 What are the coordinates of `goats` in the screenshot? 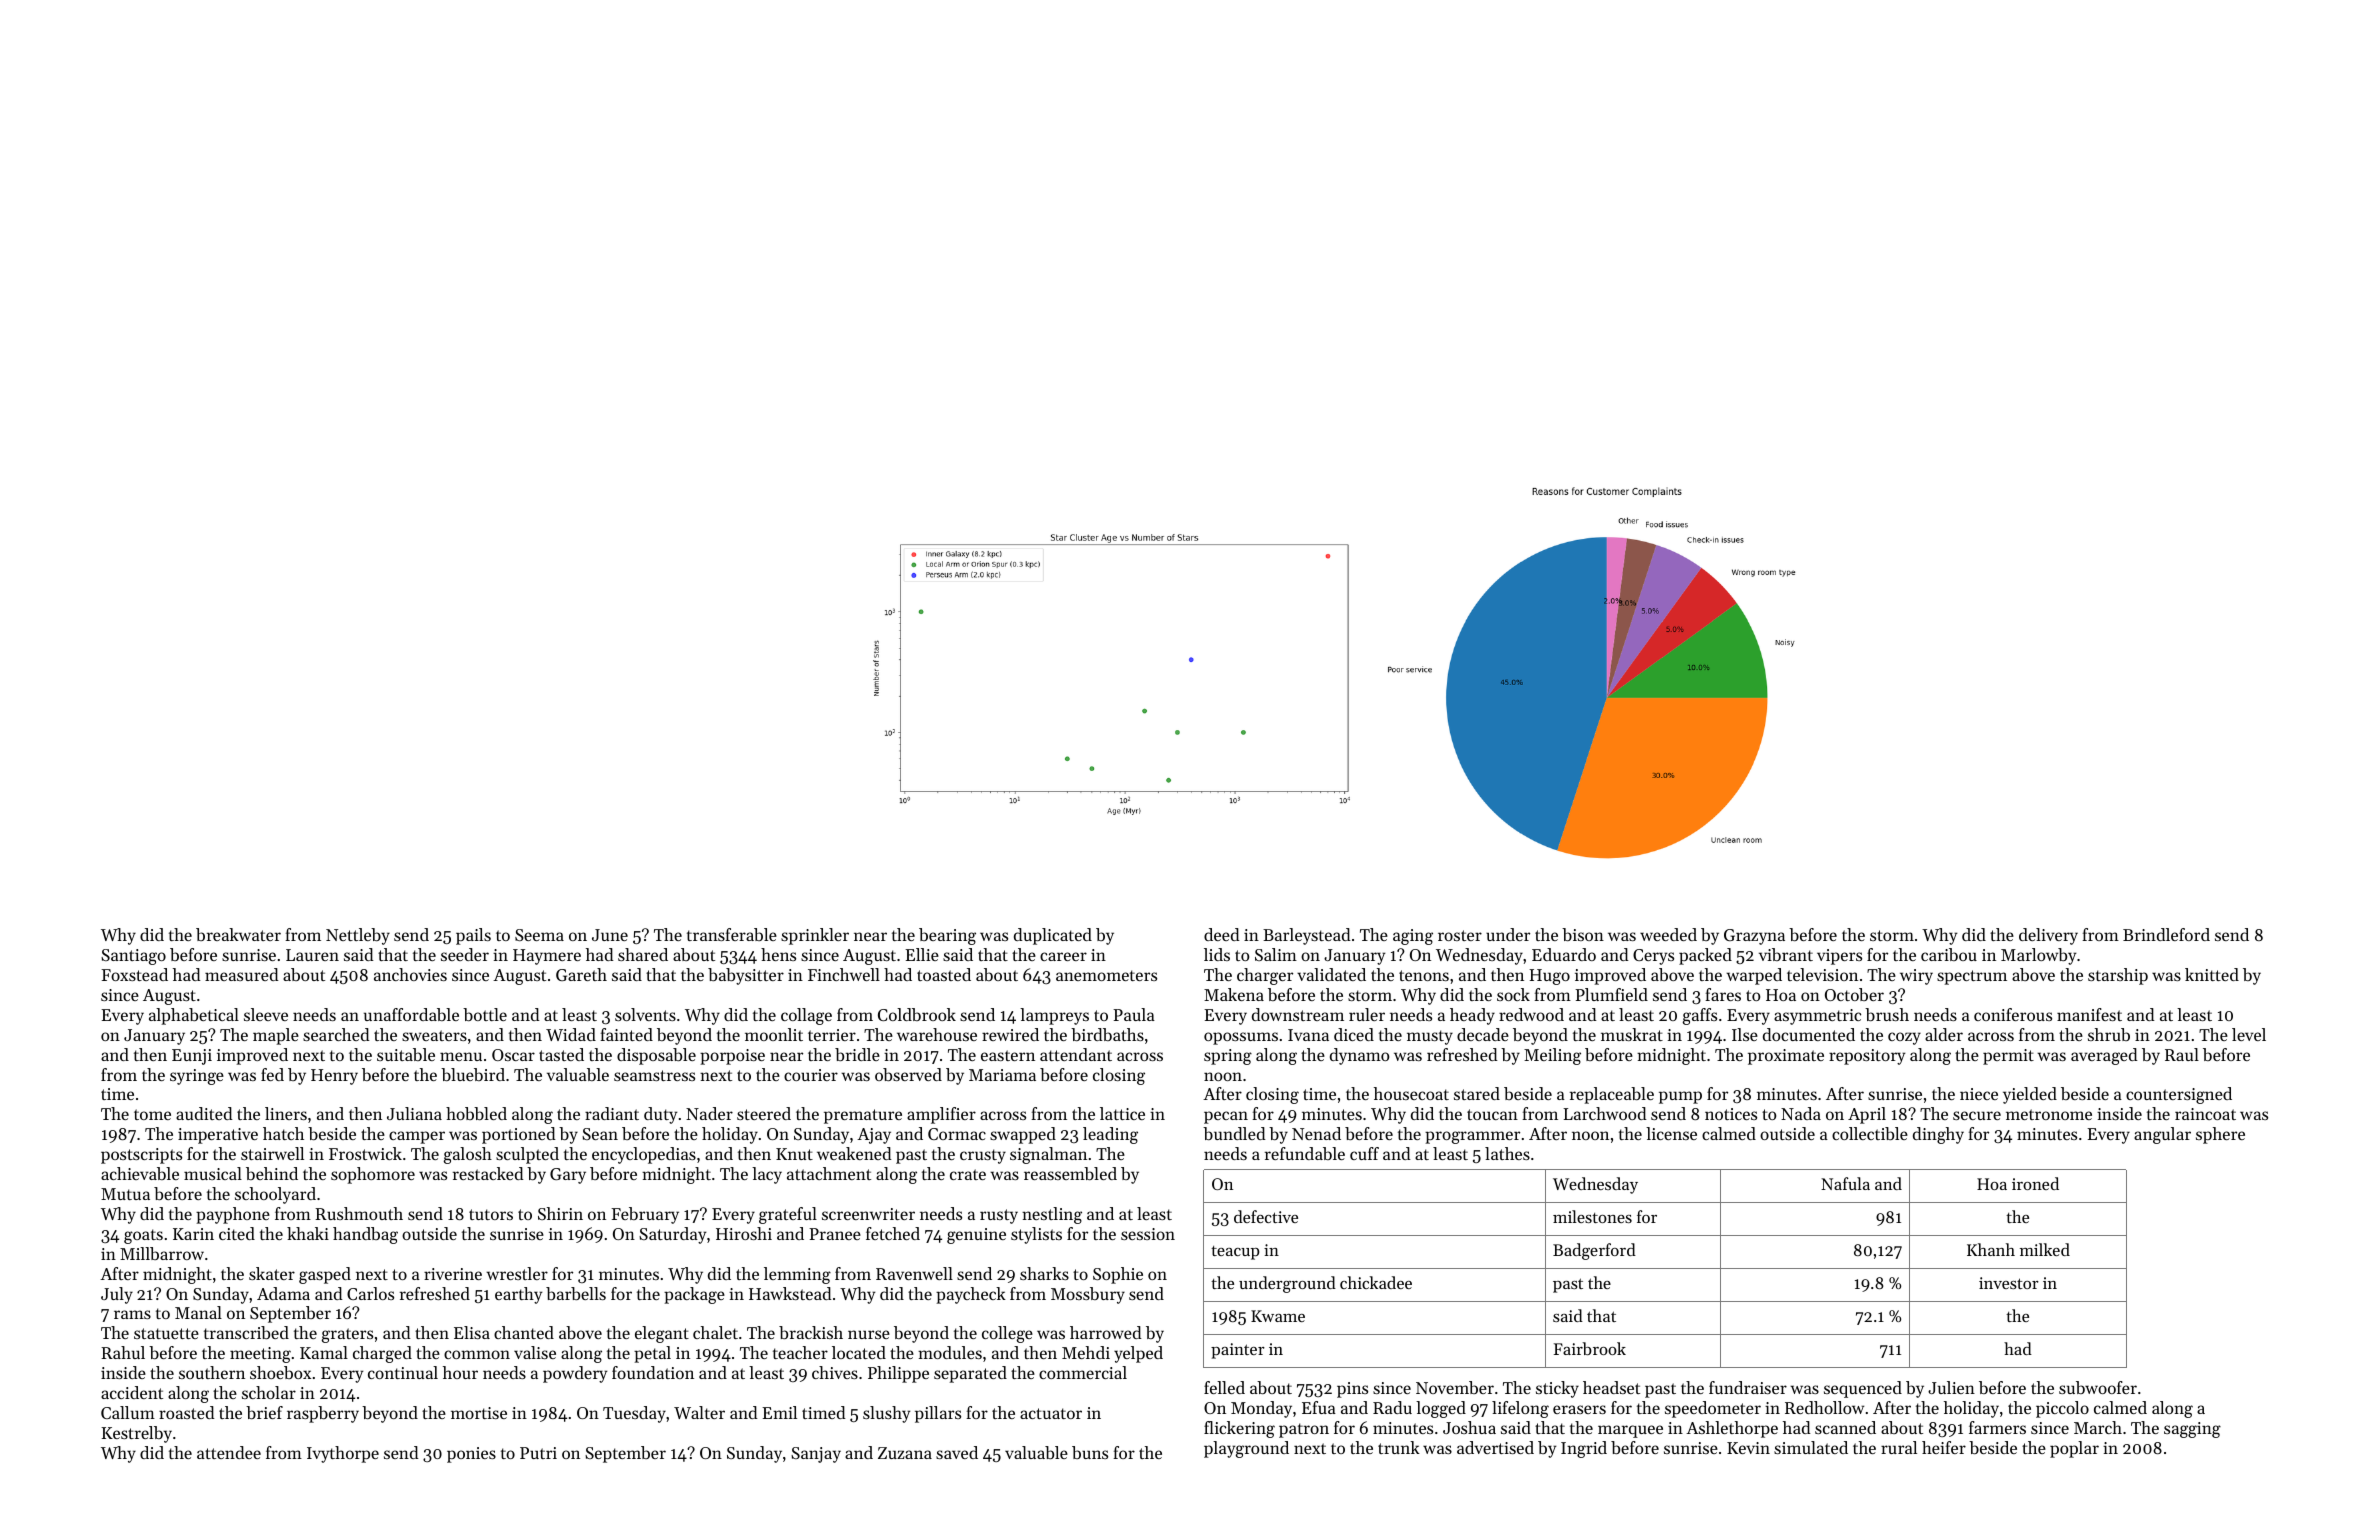 It's located at (143, 1236).
